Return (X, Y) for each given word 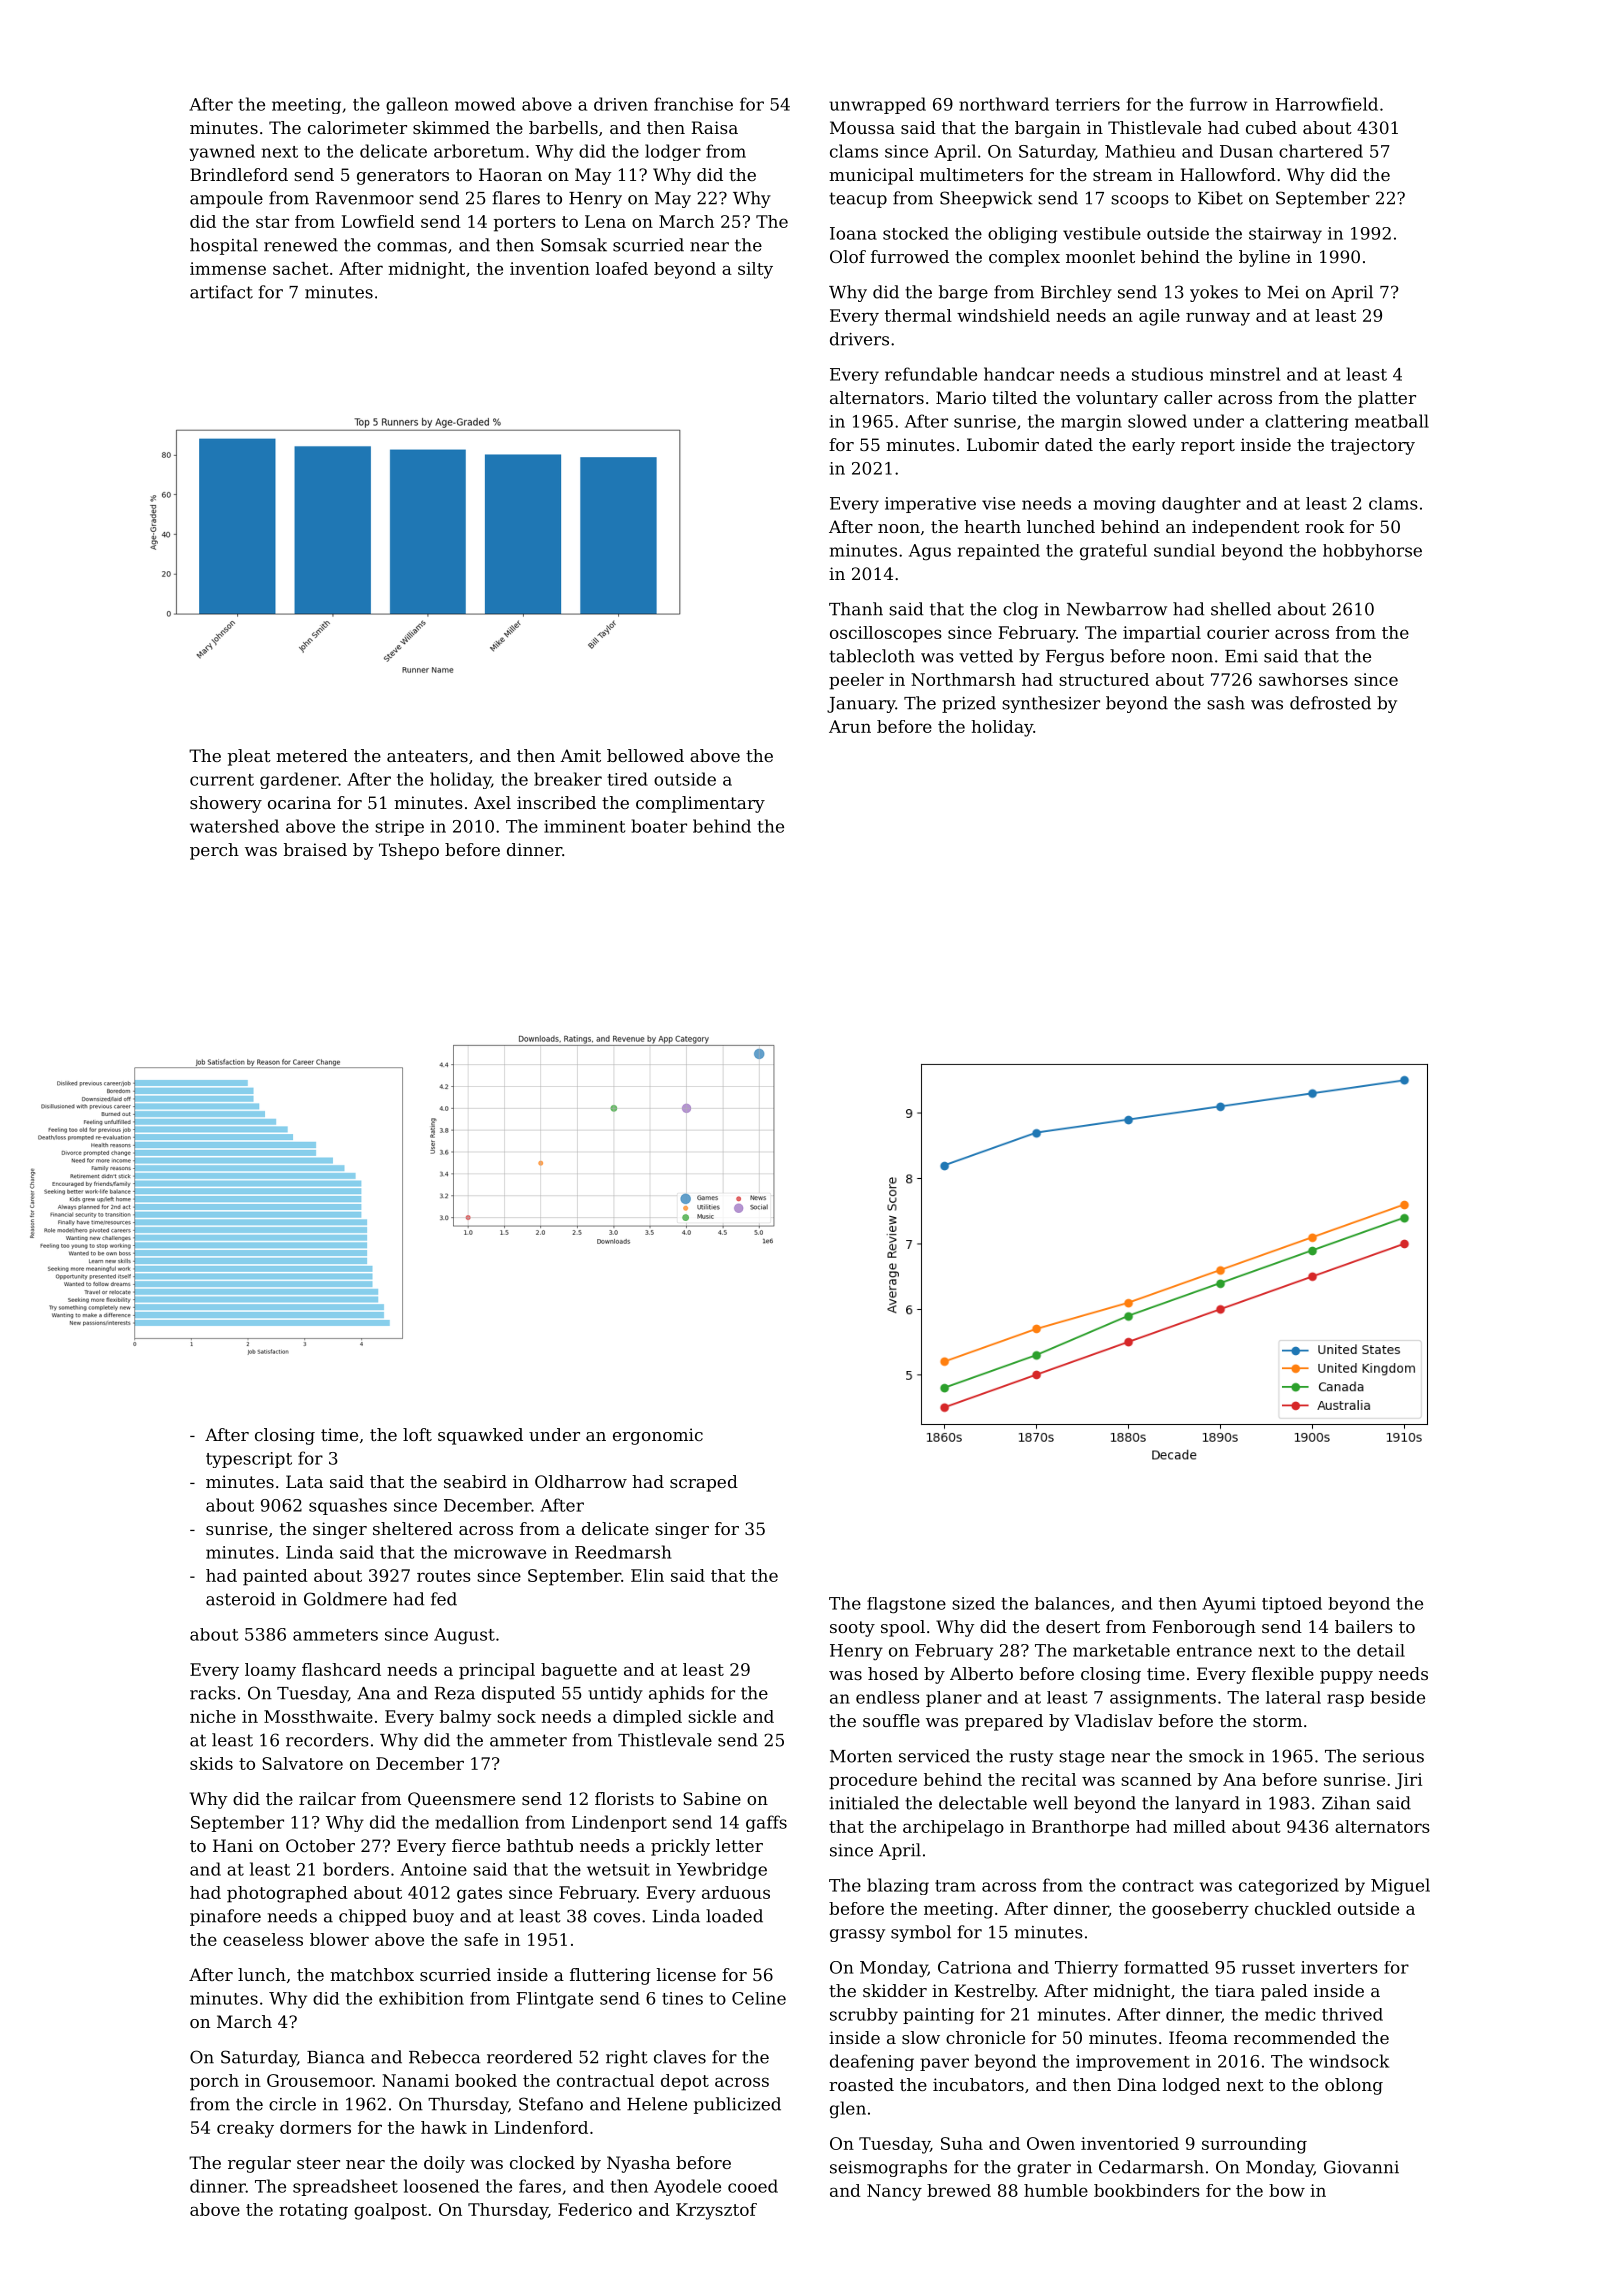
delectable (983, 1803)
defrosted (1330, 703)
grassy (857, 1935)
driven (621, 104)
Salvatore (302, 1763)
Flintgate (554, 2000)
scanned (1156, 1779)
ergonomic (658, 1436)
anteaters (427, 756)
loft (417, 1434)
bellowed (645, 755)
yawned (222, 152)
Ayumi (1229, 1605)
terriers (1087, 104)
